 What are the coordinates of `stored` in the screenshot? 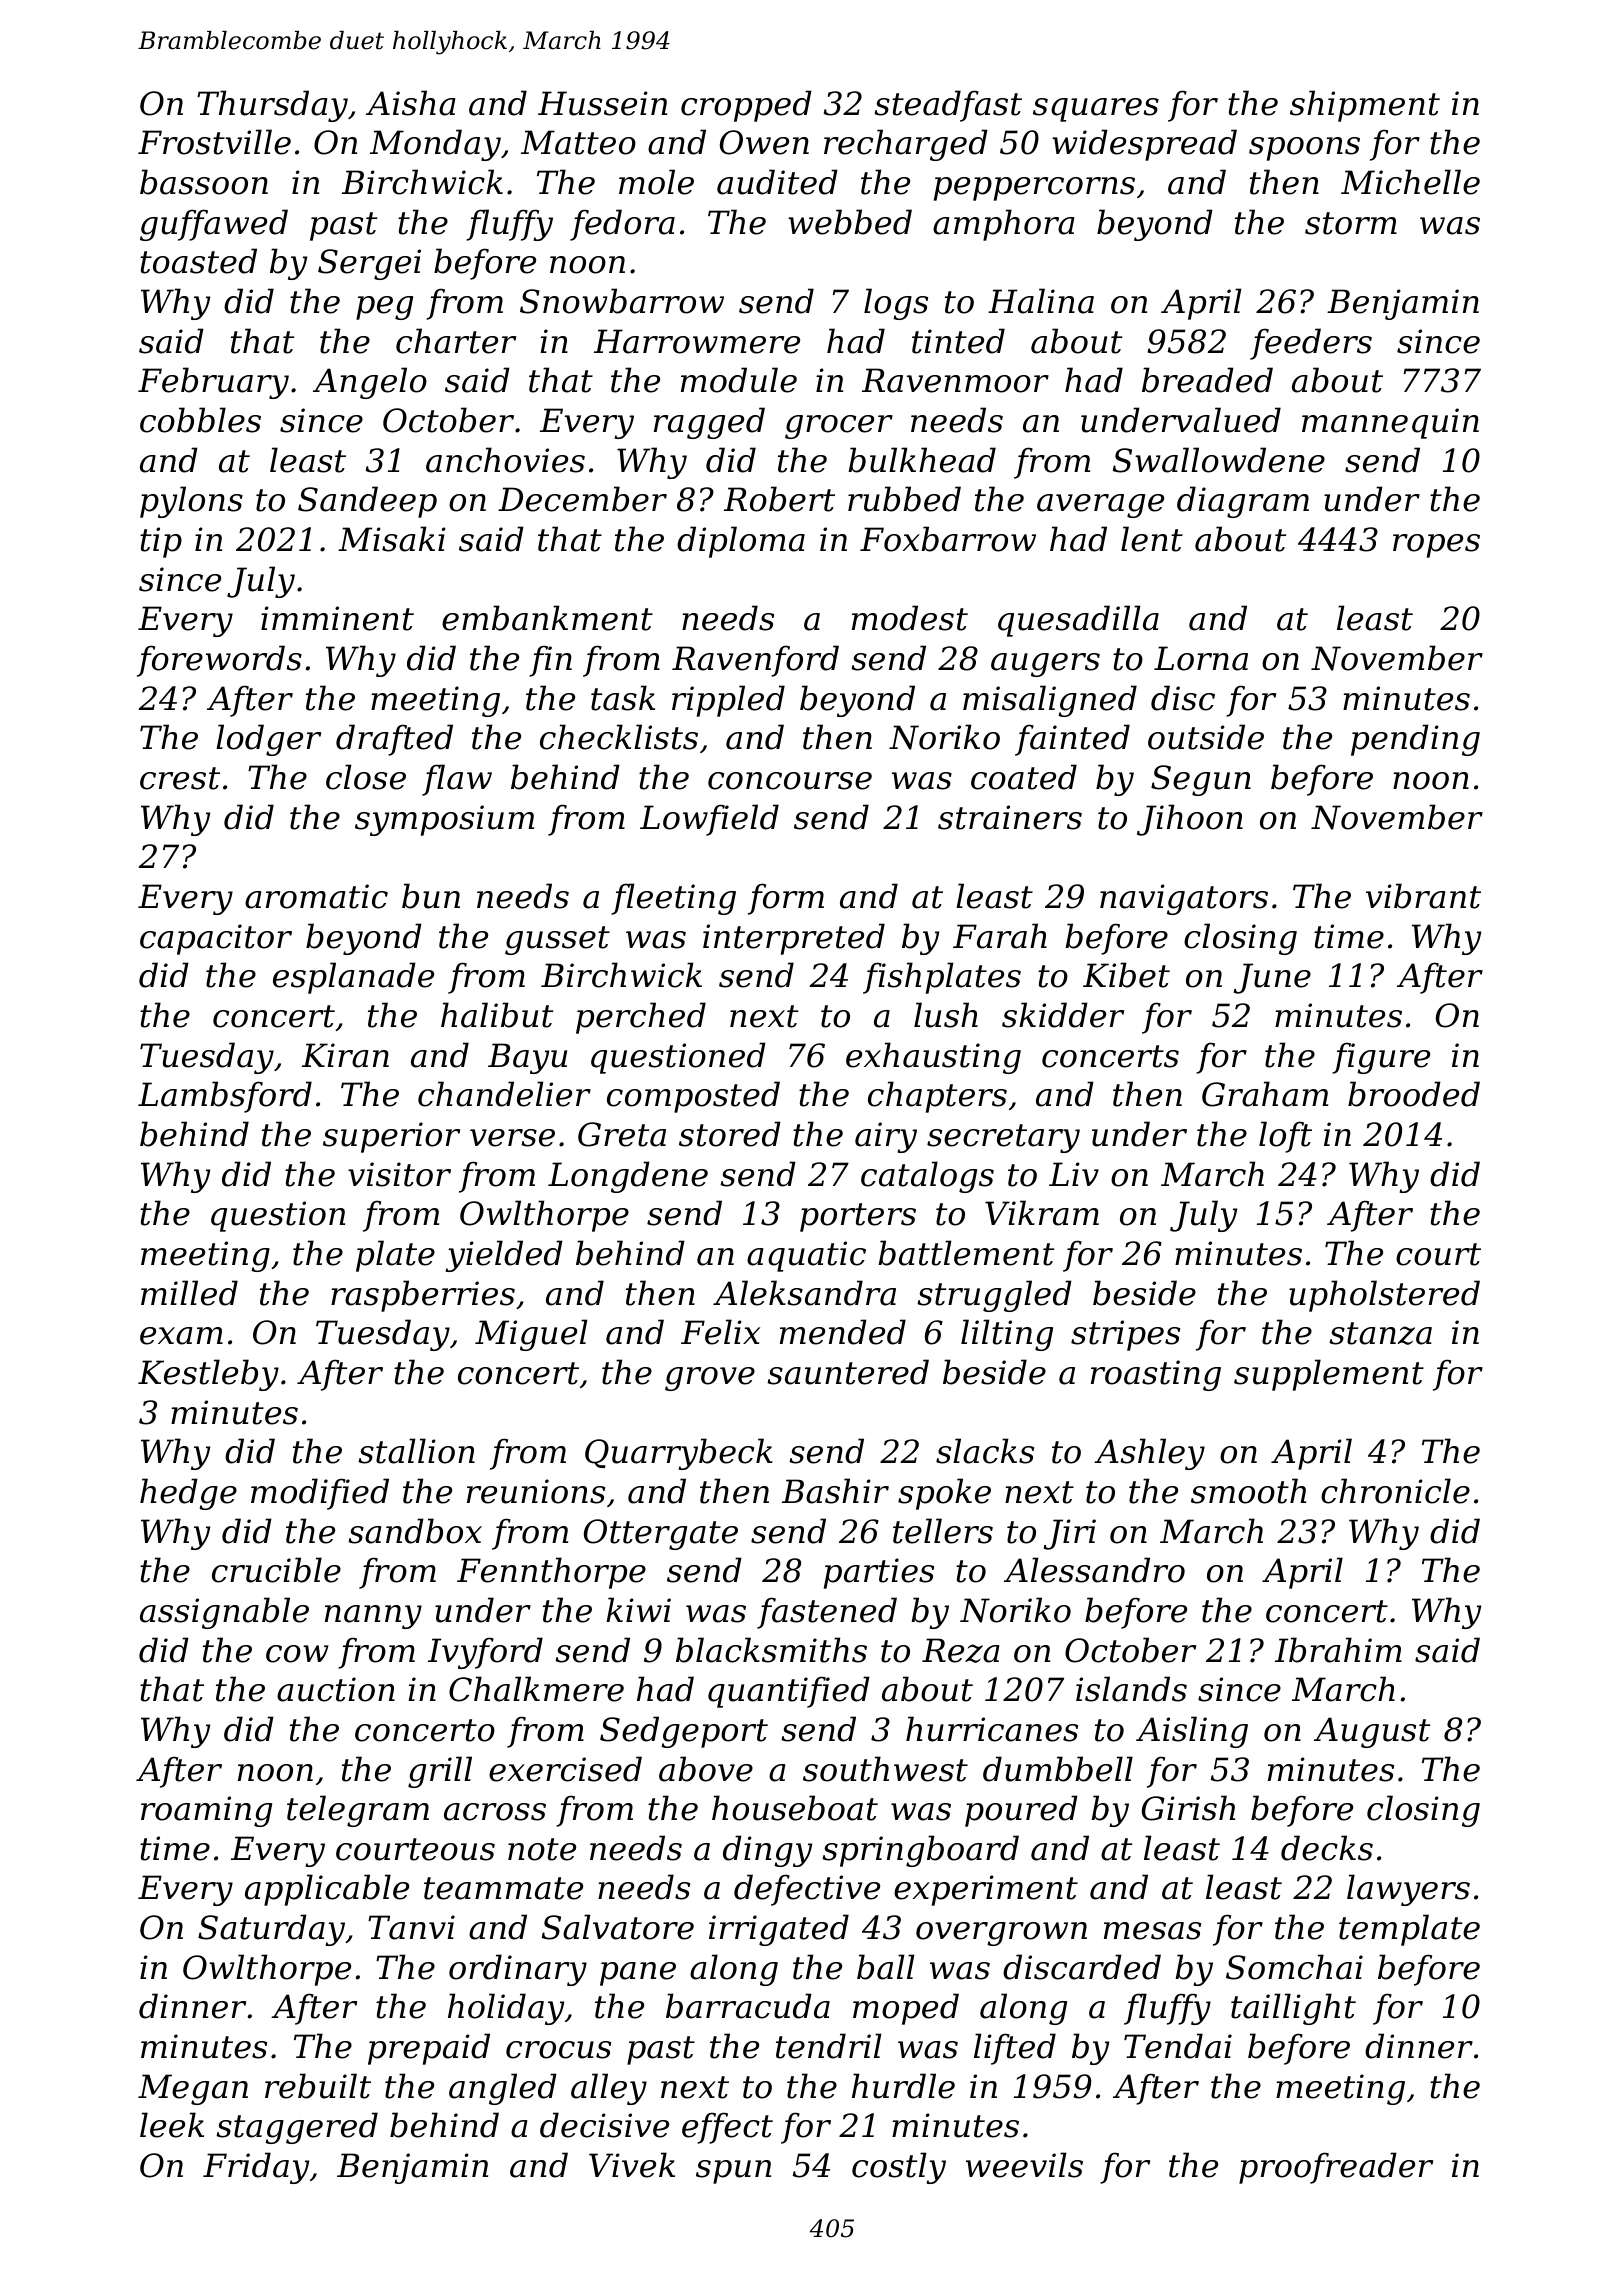 It's located at (730, 1134).
